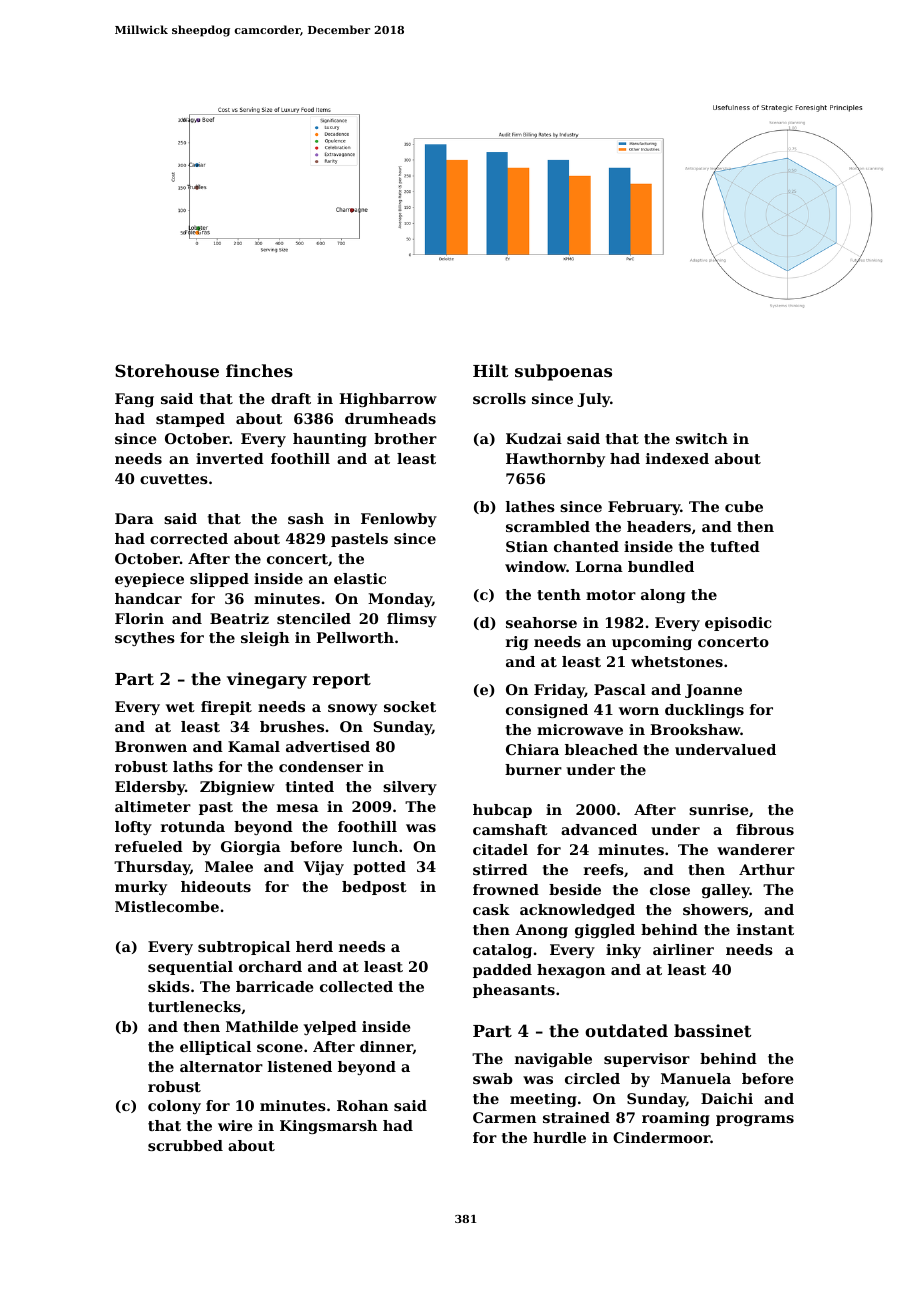 The image size is (909, 1291). What do you see at coordinates (541, 931) in the document?
I see `Anong` at bounding box center [541, 931].
